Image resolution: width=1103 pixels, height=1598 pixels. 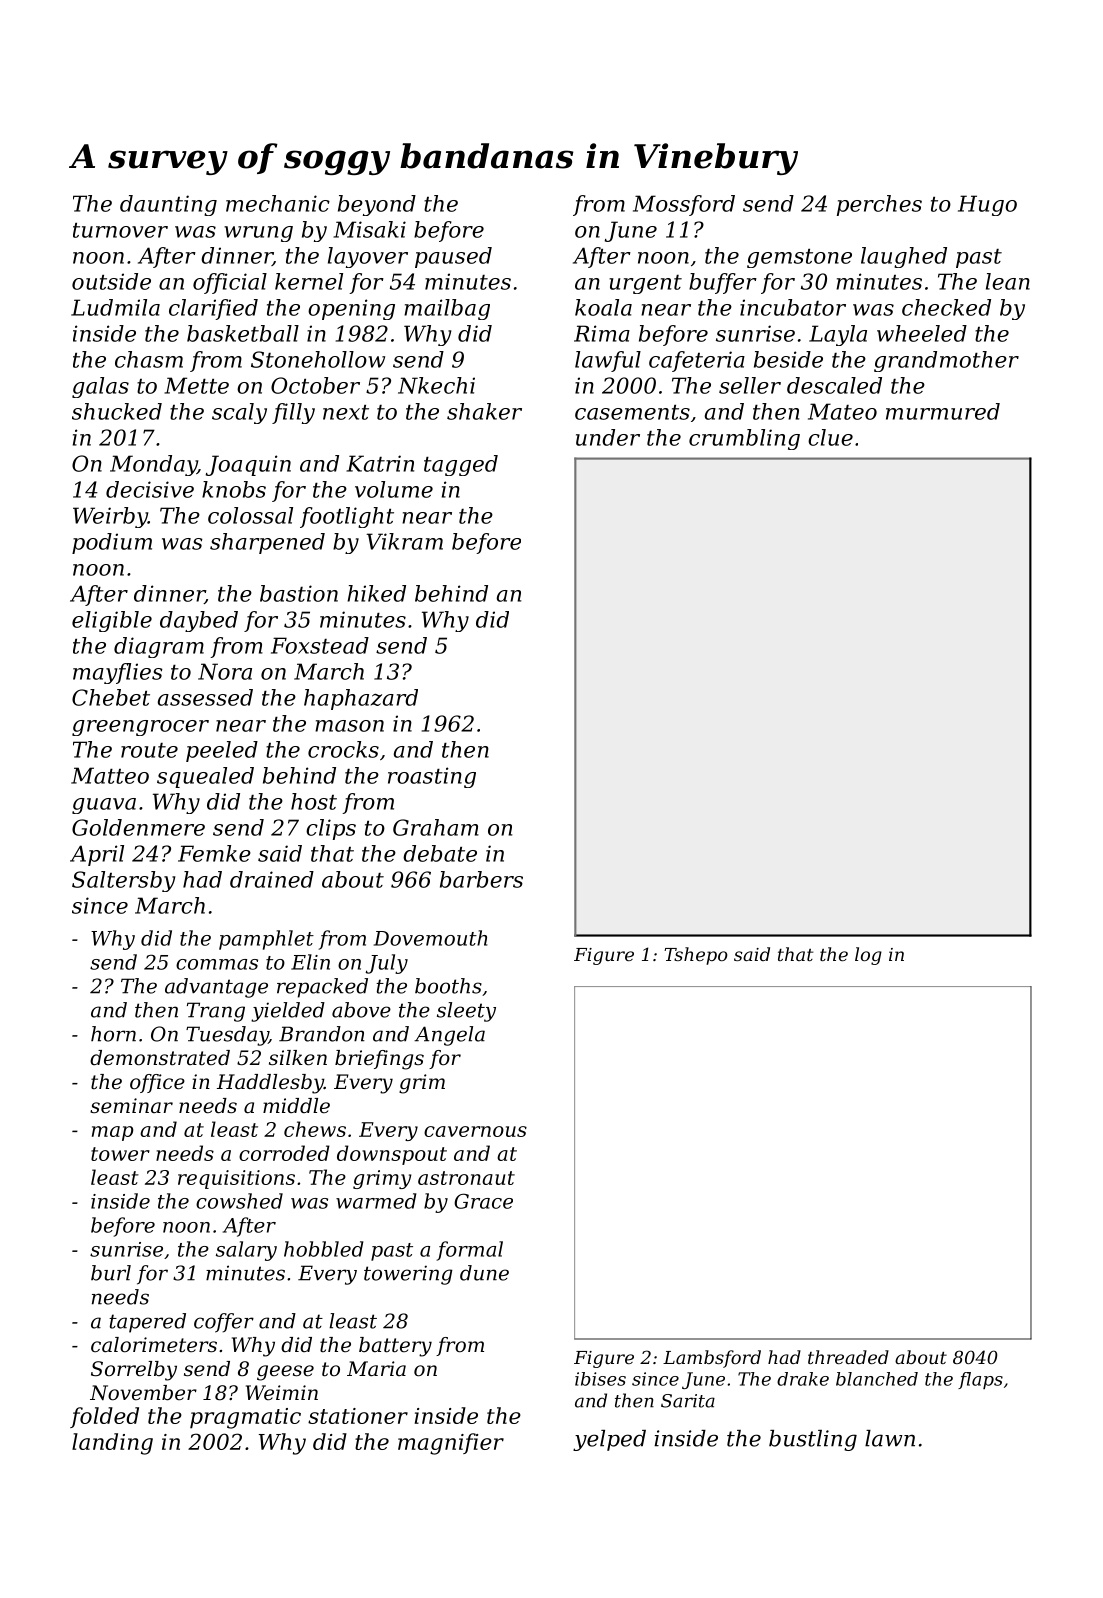 What do you see at coordinates (245, 1418) in the screenshot?
I see `pragmatic` at bounding box center [245, 1418].
